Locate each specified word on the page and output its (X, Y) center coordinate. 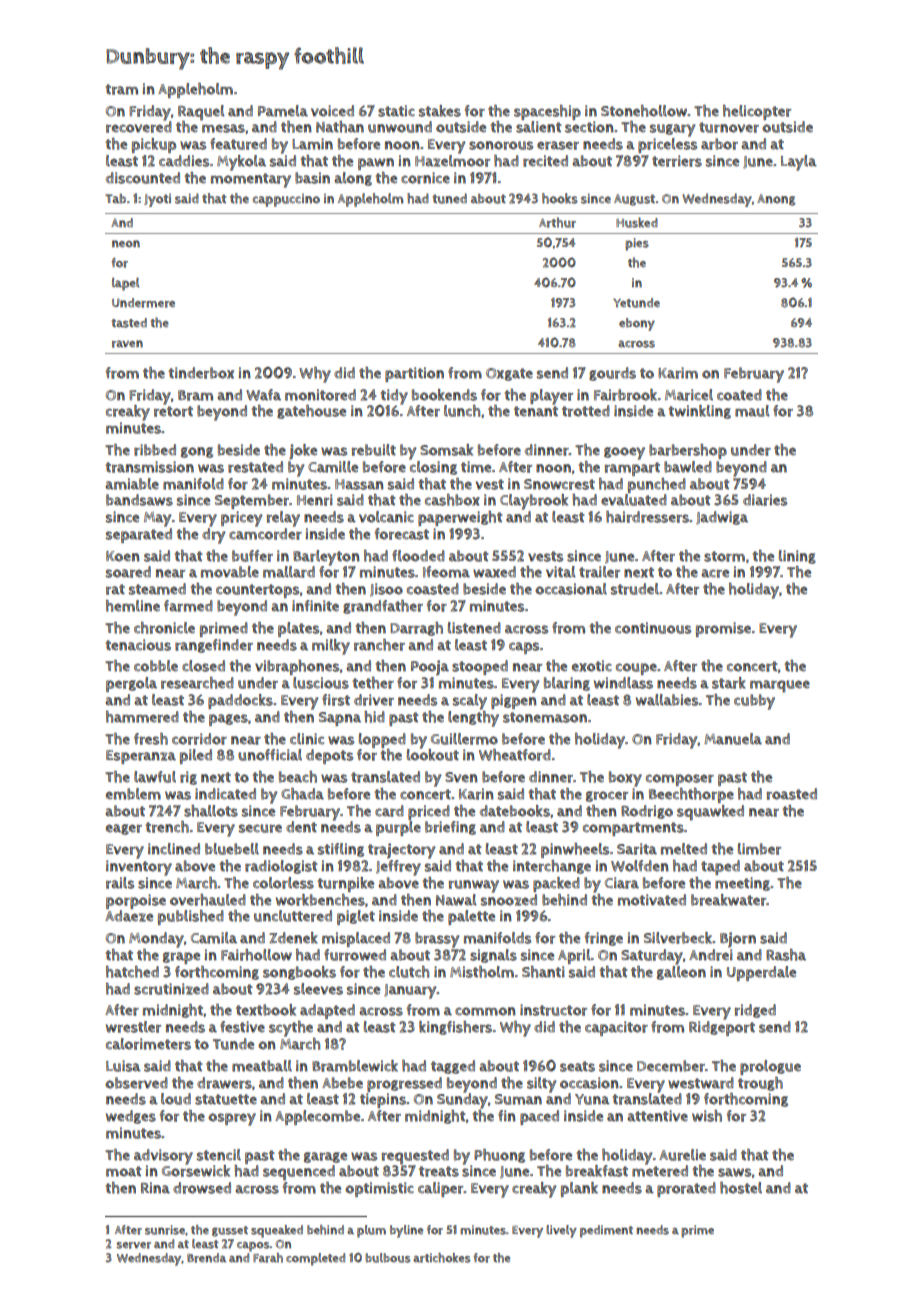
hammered (142, 717)
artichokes (442, 1258)
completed (315, 1259)
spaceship (547, 112)
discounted (143, 178)
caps (524, 648)
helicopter (757, 112)
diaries (765, 500)
